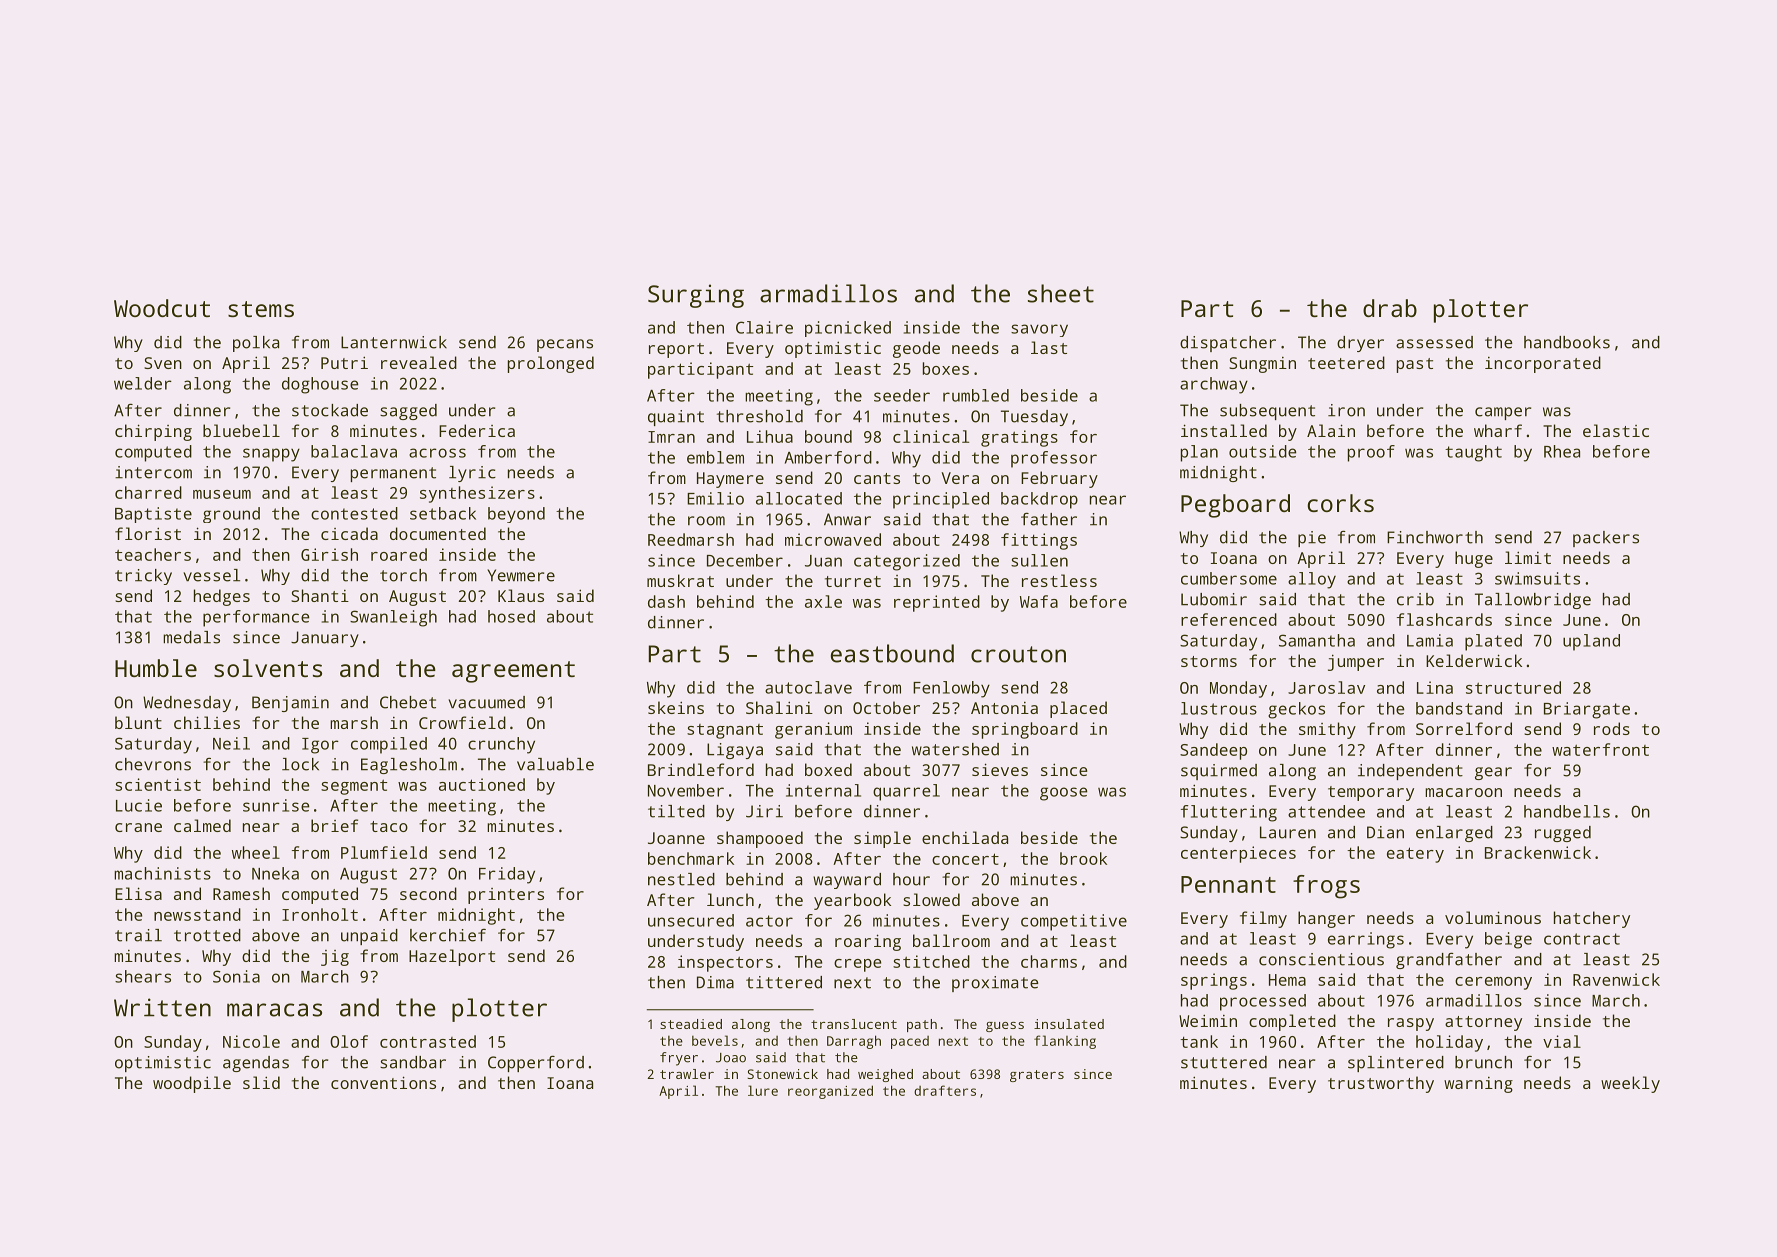  What do you see at coordinates (1059, 479) in the page?
I see `February` at bounding box center [1059, 479].
